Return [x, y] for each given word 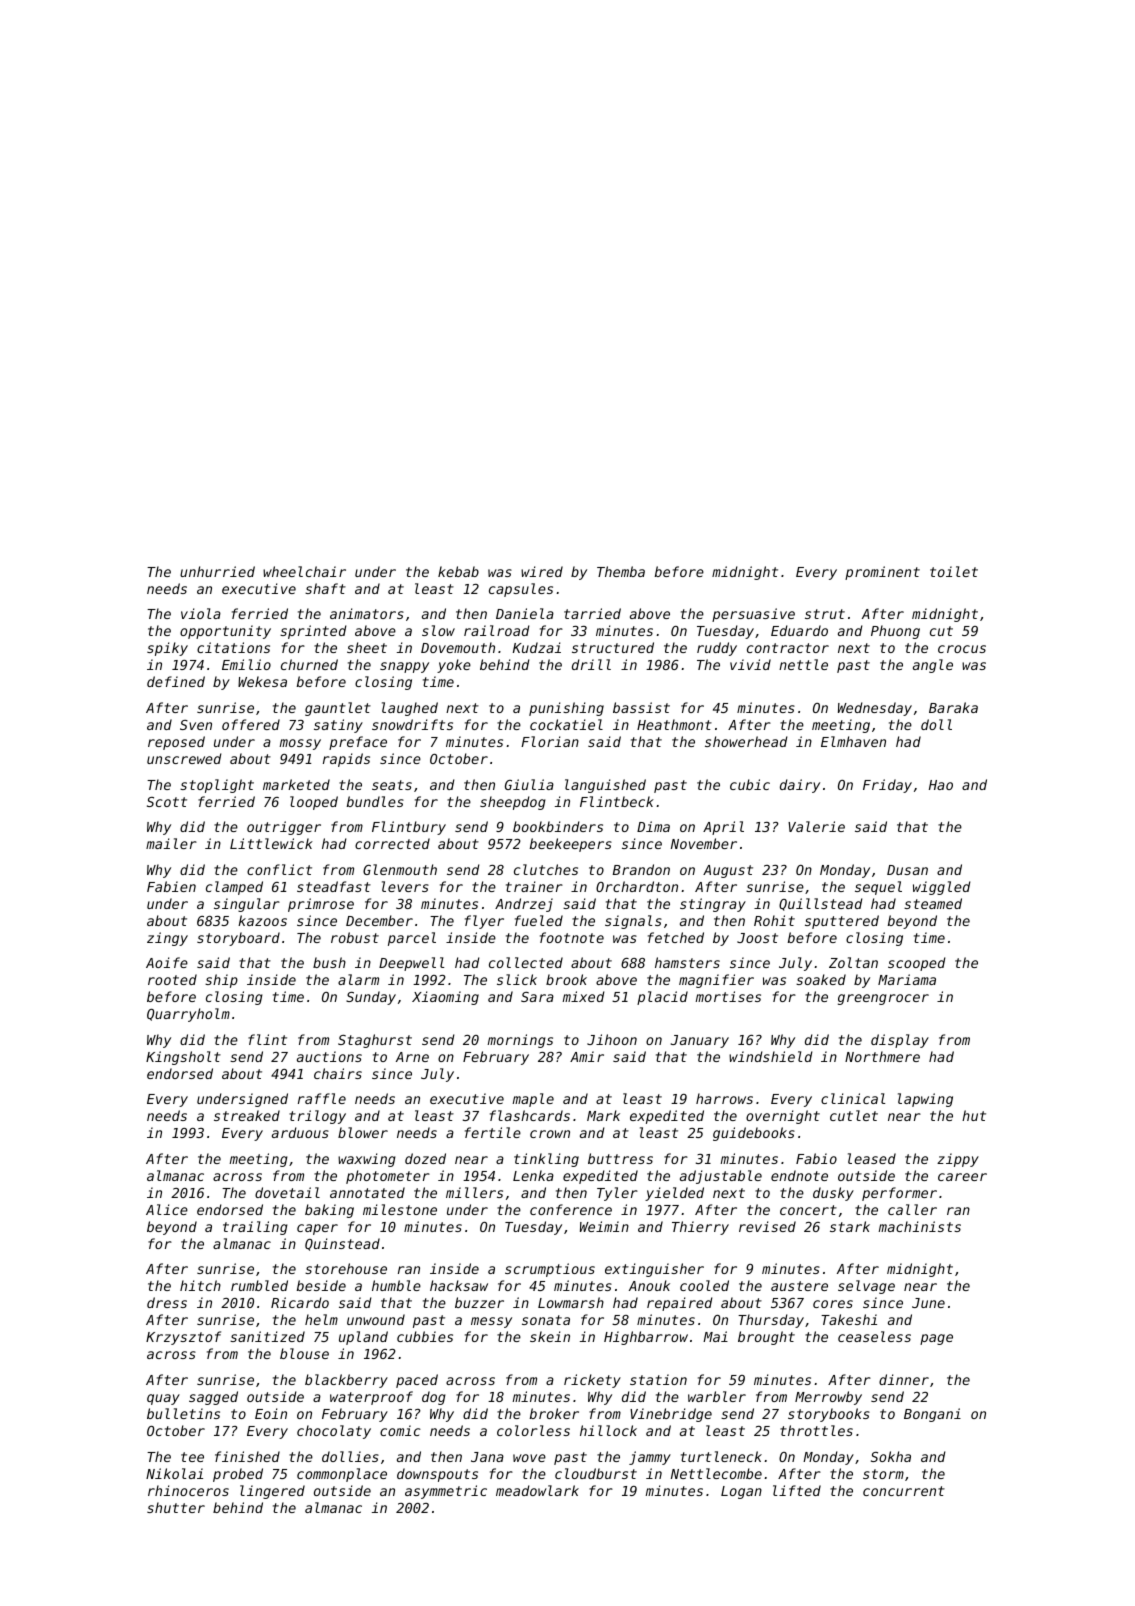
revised [767, 1226]
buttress [620, 1158]
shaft [325, 588]
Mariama [907, 979]
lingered [272, 1492]
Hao [941, 785]
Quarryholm [188, 1015]
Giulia [529, 784]
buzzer [479, 1302]
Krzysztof [183, 1338]
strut [825, 614]
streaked [247, 1115]
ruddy [717, 649]
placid [662, 998]
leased [872, 1158]
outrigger [284, 828]
